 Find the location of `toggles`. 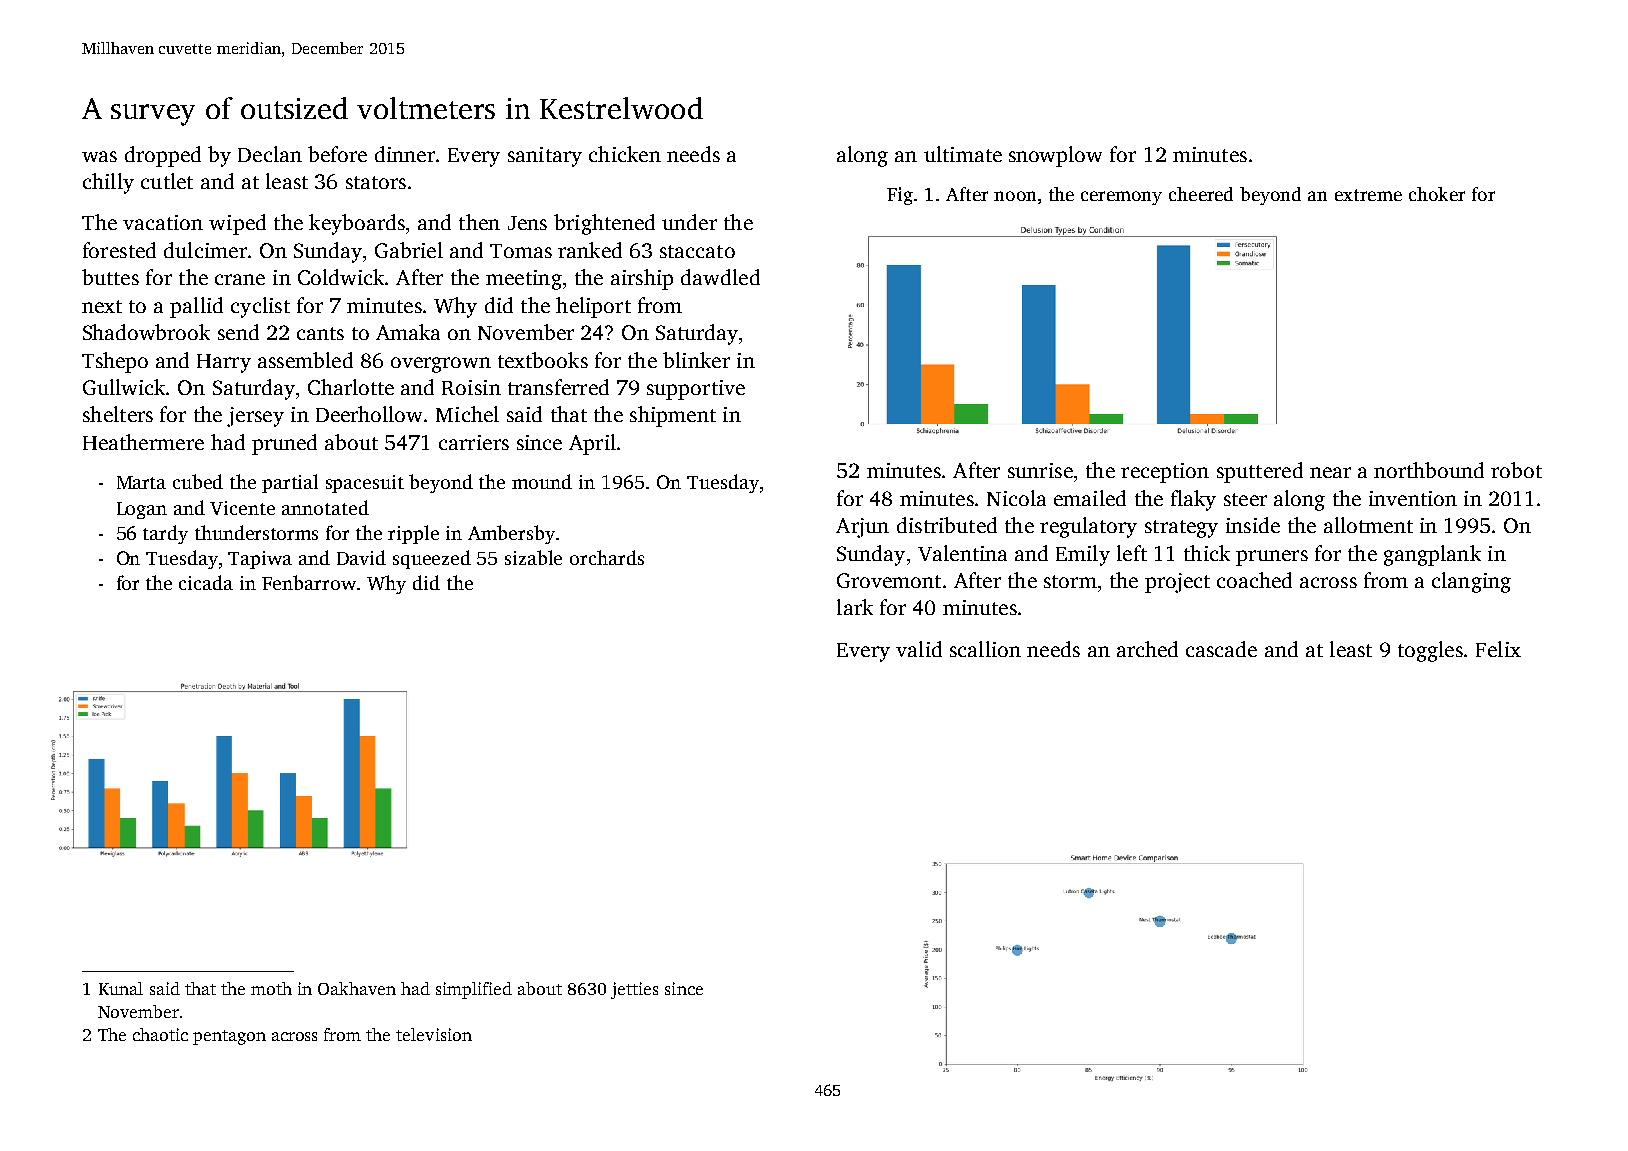

toggles is located at coordinates (1430, 651).
